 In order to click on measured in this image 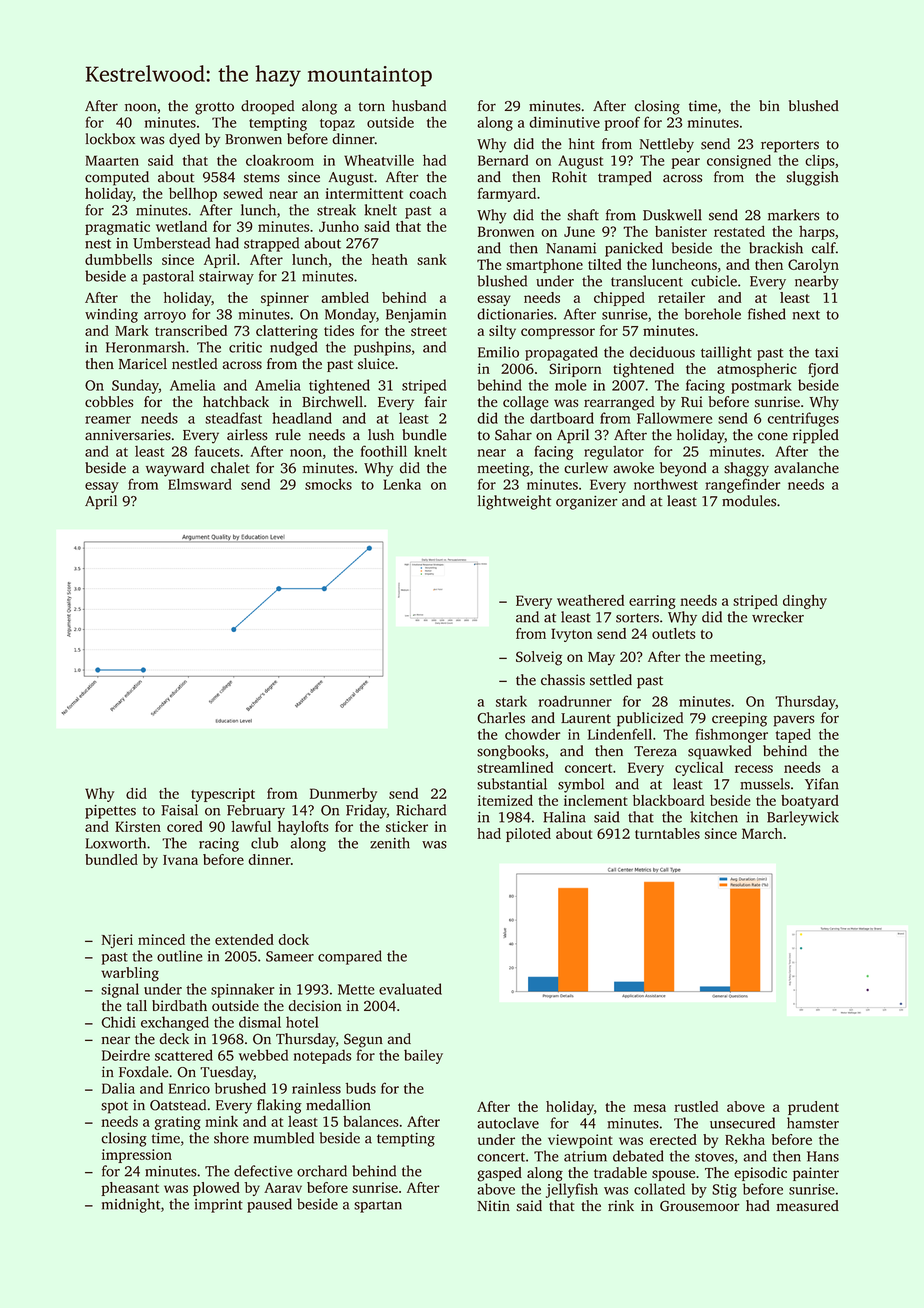, I will do `click(807, 1205)`.
